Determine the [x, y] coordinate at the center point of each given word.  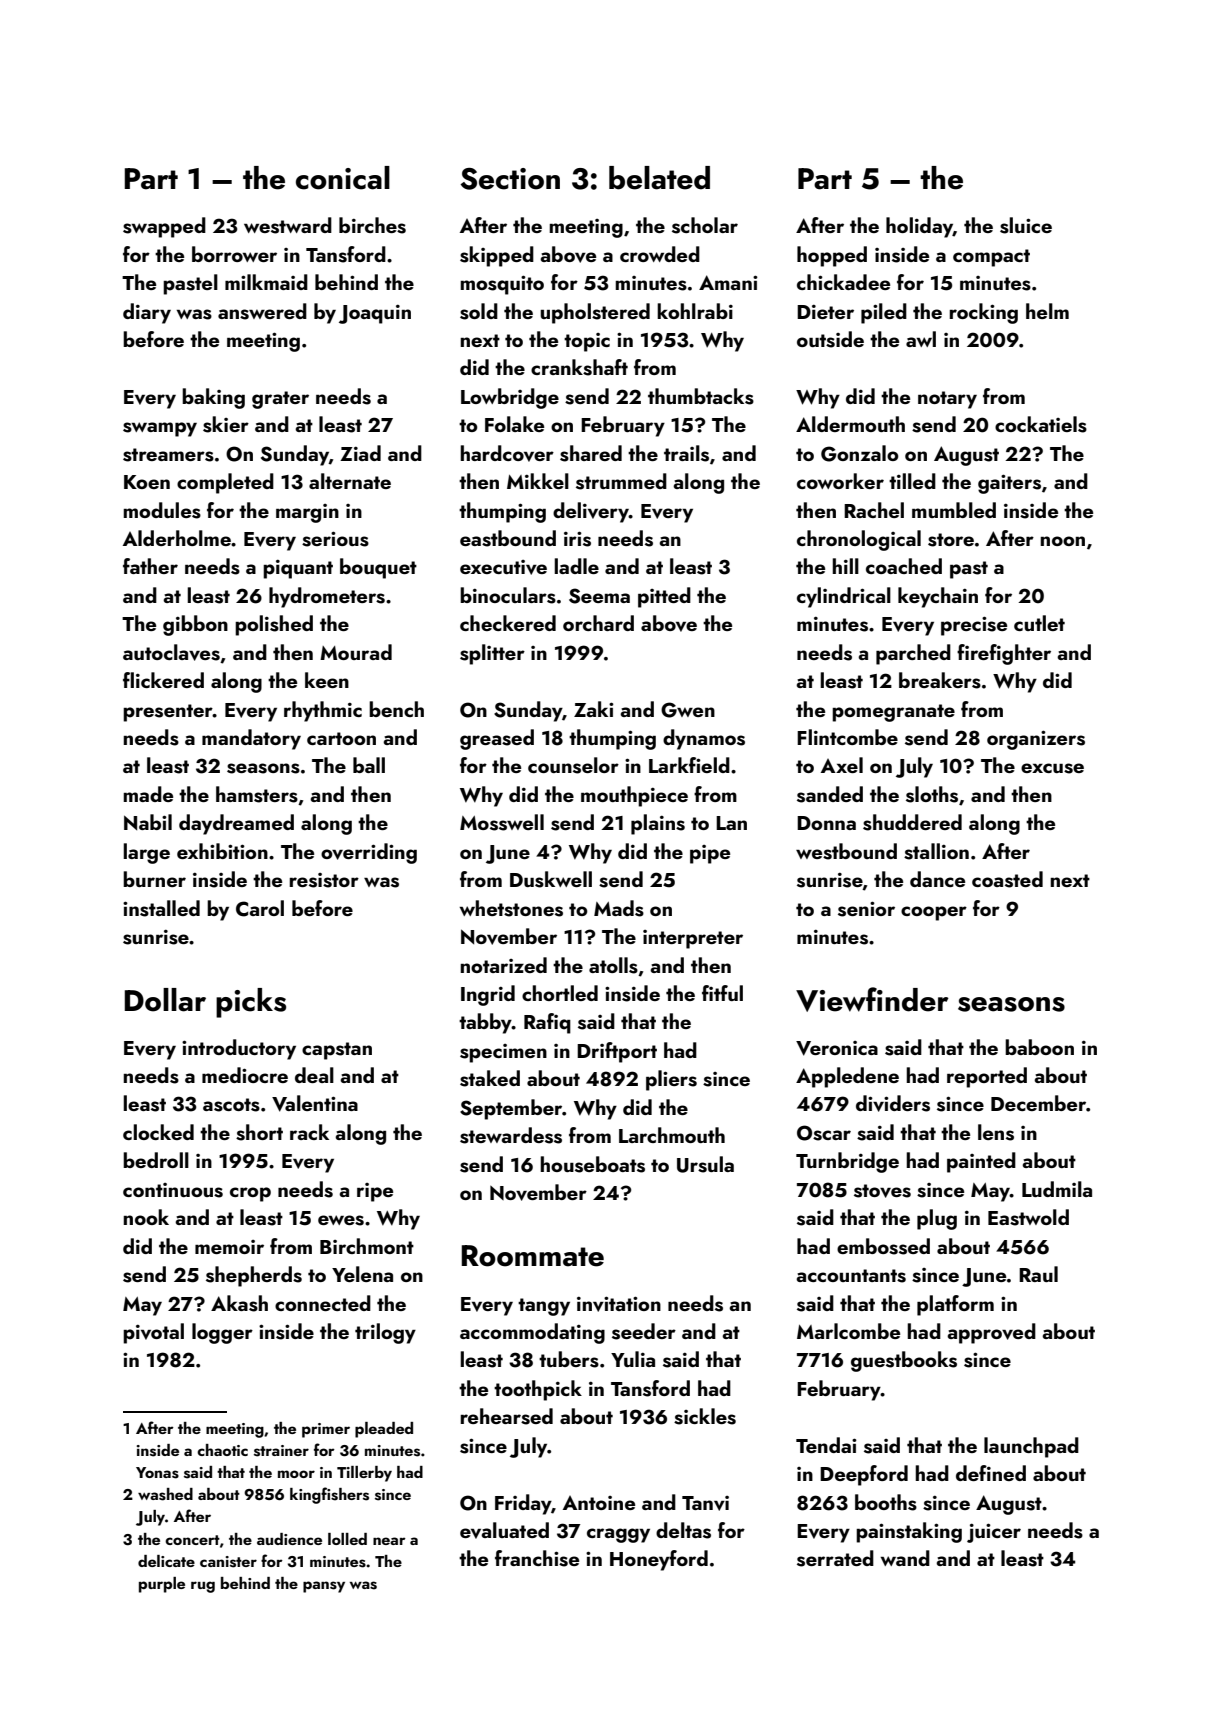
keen [327, 680]
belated [659, 178]
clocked [158, 1132]
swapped [164, 227]
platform [955, 1305]
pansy [324, 1587]
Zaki [594, 709]
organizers [1036, 740]
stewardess [511, 1135]
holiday [919, 227]
